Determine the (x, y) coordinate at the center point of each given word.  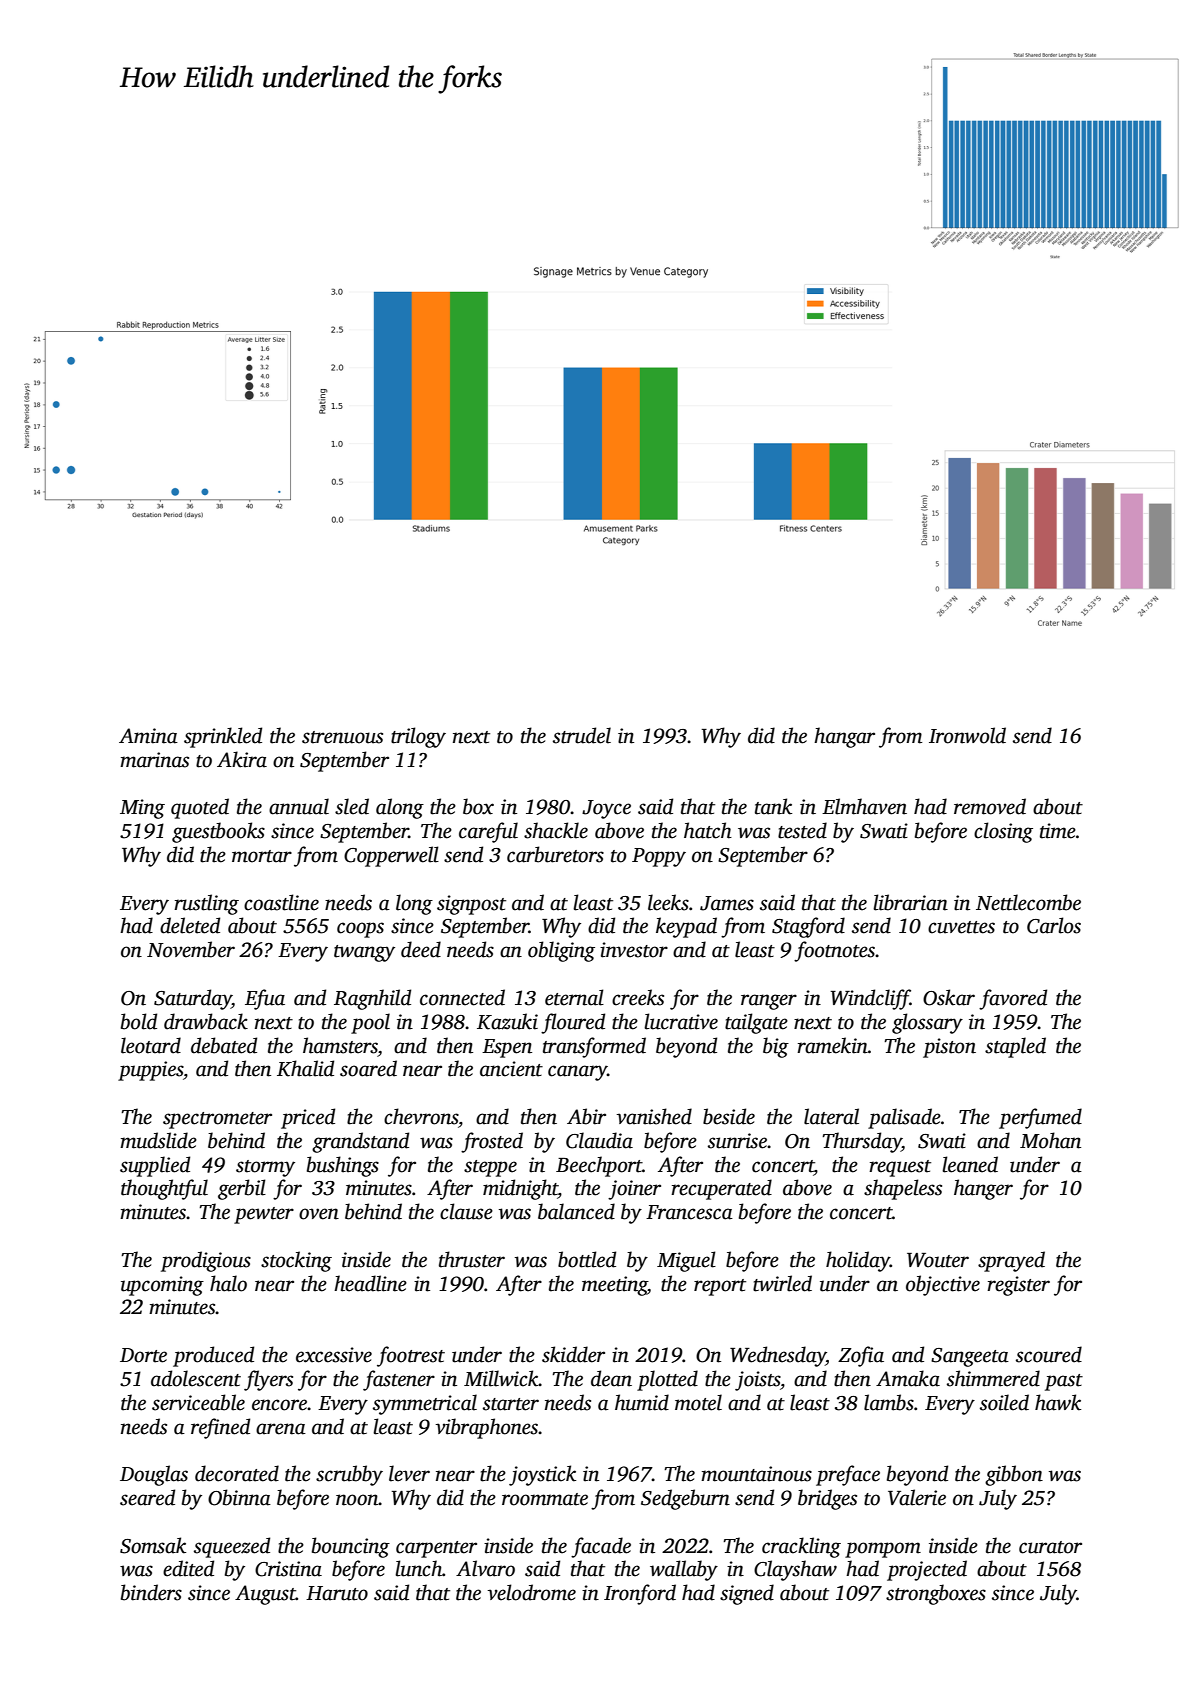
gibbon (1014, 1475)
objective (943, 1285)
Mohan (1050, 1140)
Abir (586, 1116)
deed (421, 949)
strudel (582, 735)
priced (308, 1118)
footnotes (834, 951)
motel (698, 1402)
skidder (573, 1354)
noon (357, 1500)
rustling (206, 904)
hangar (844, 737)
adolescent (196, 1378)
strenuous (342, 737)
